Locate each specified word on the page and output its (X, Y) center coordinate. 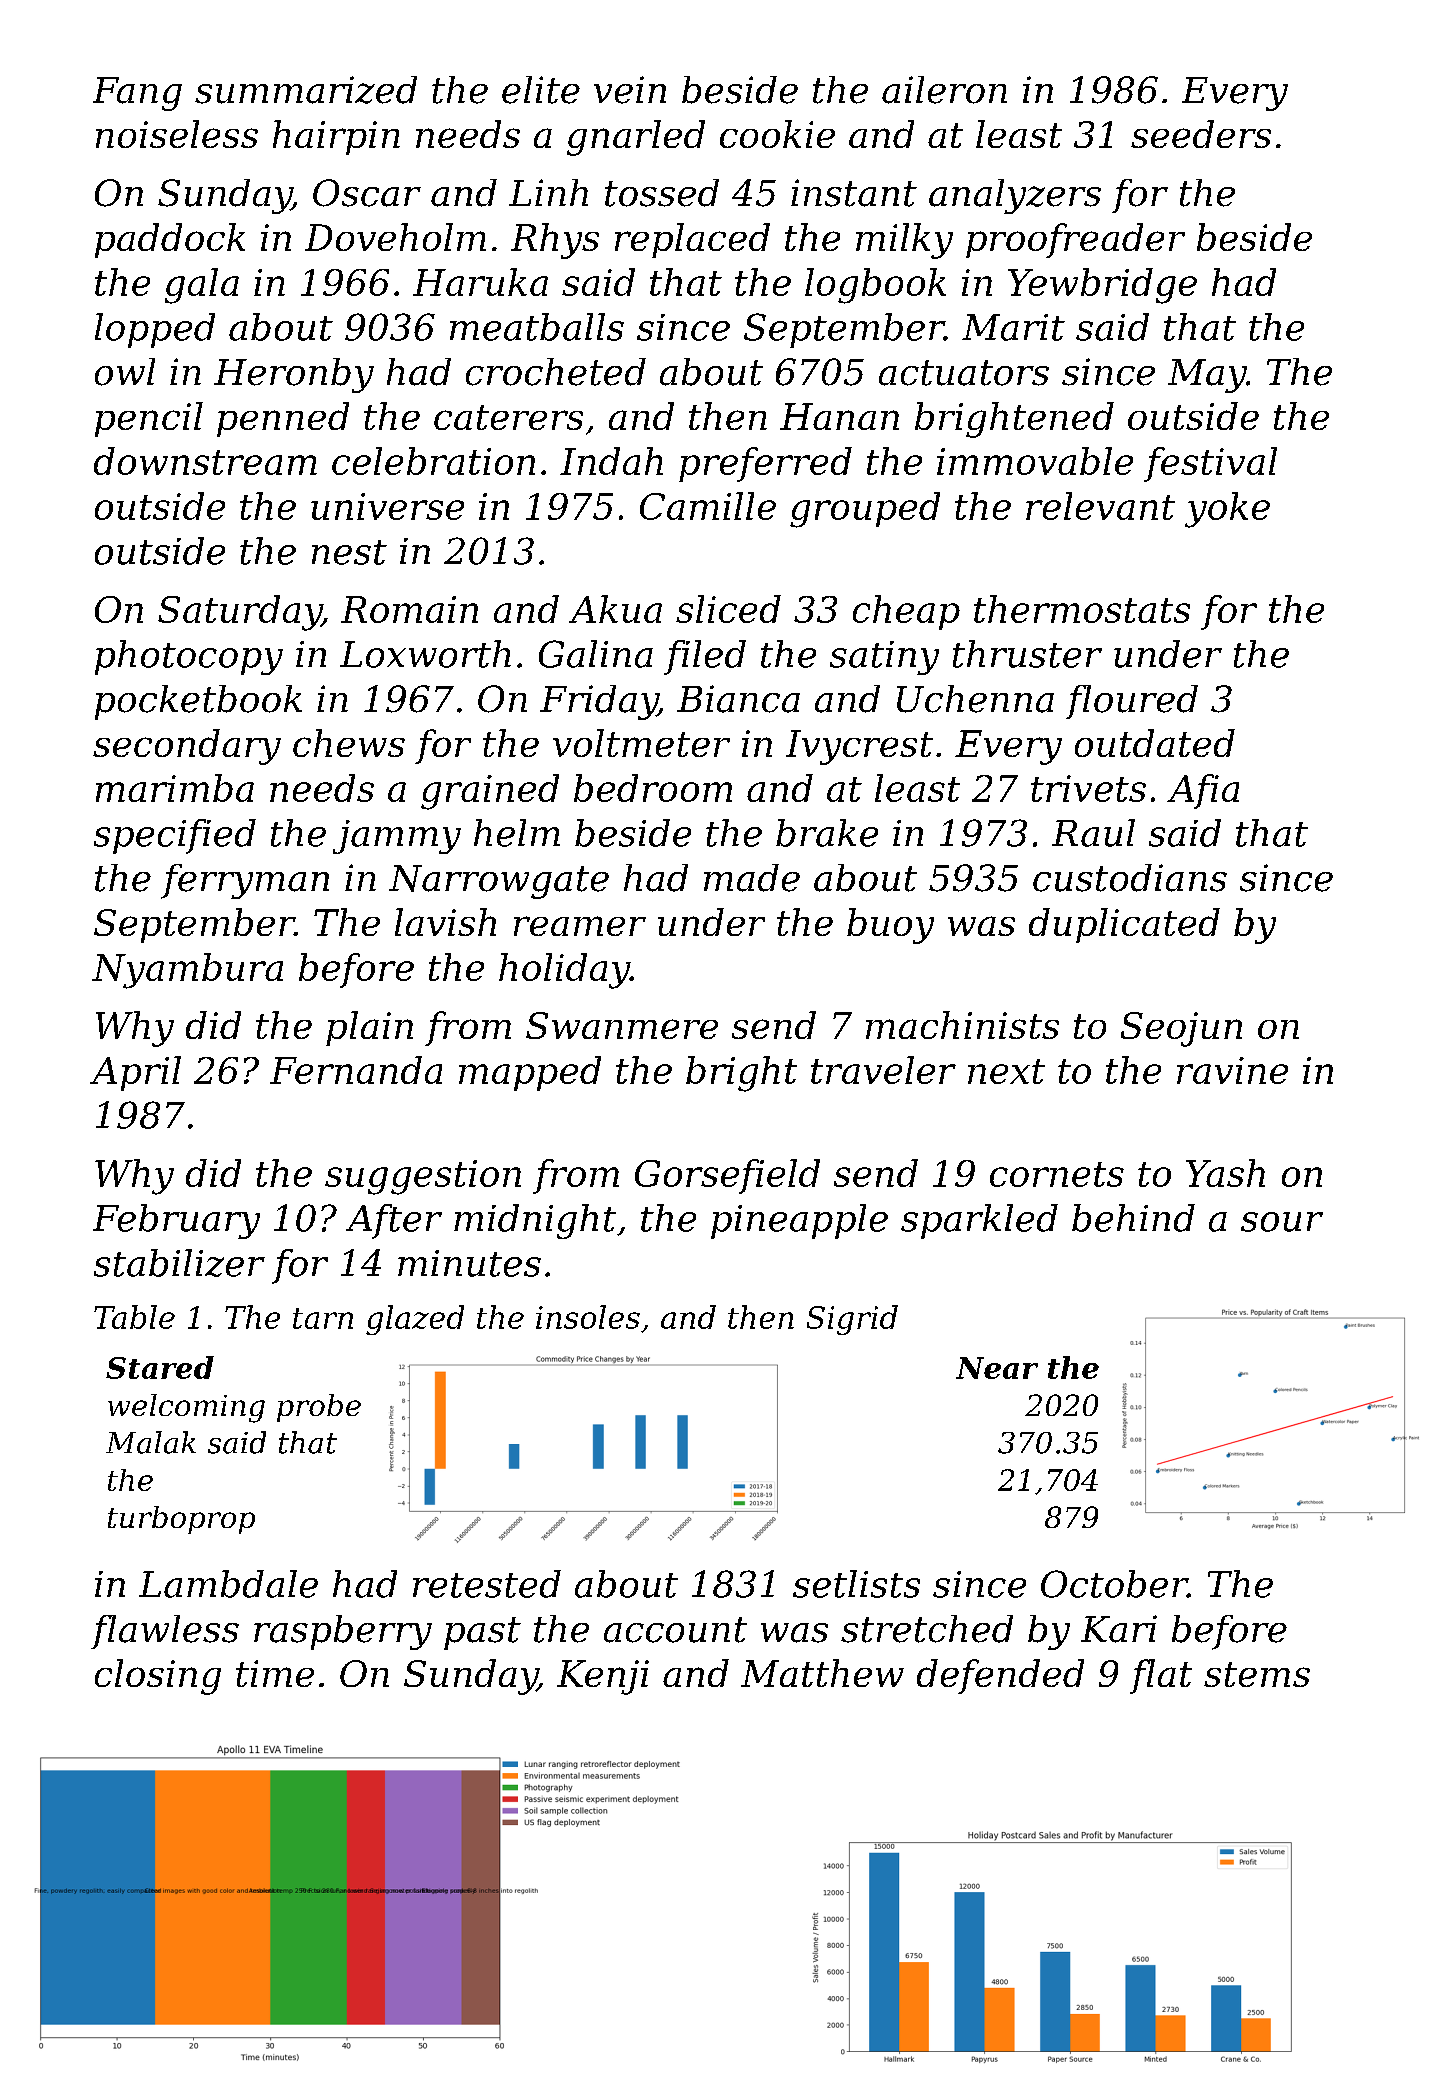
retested (487, 1584)
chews (349, 743)
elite (541, 90)
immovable (1035, 461)
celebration (433, 461)
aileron (944, 90)
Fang (137, 94)
